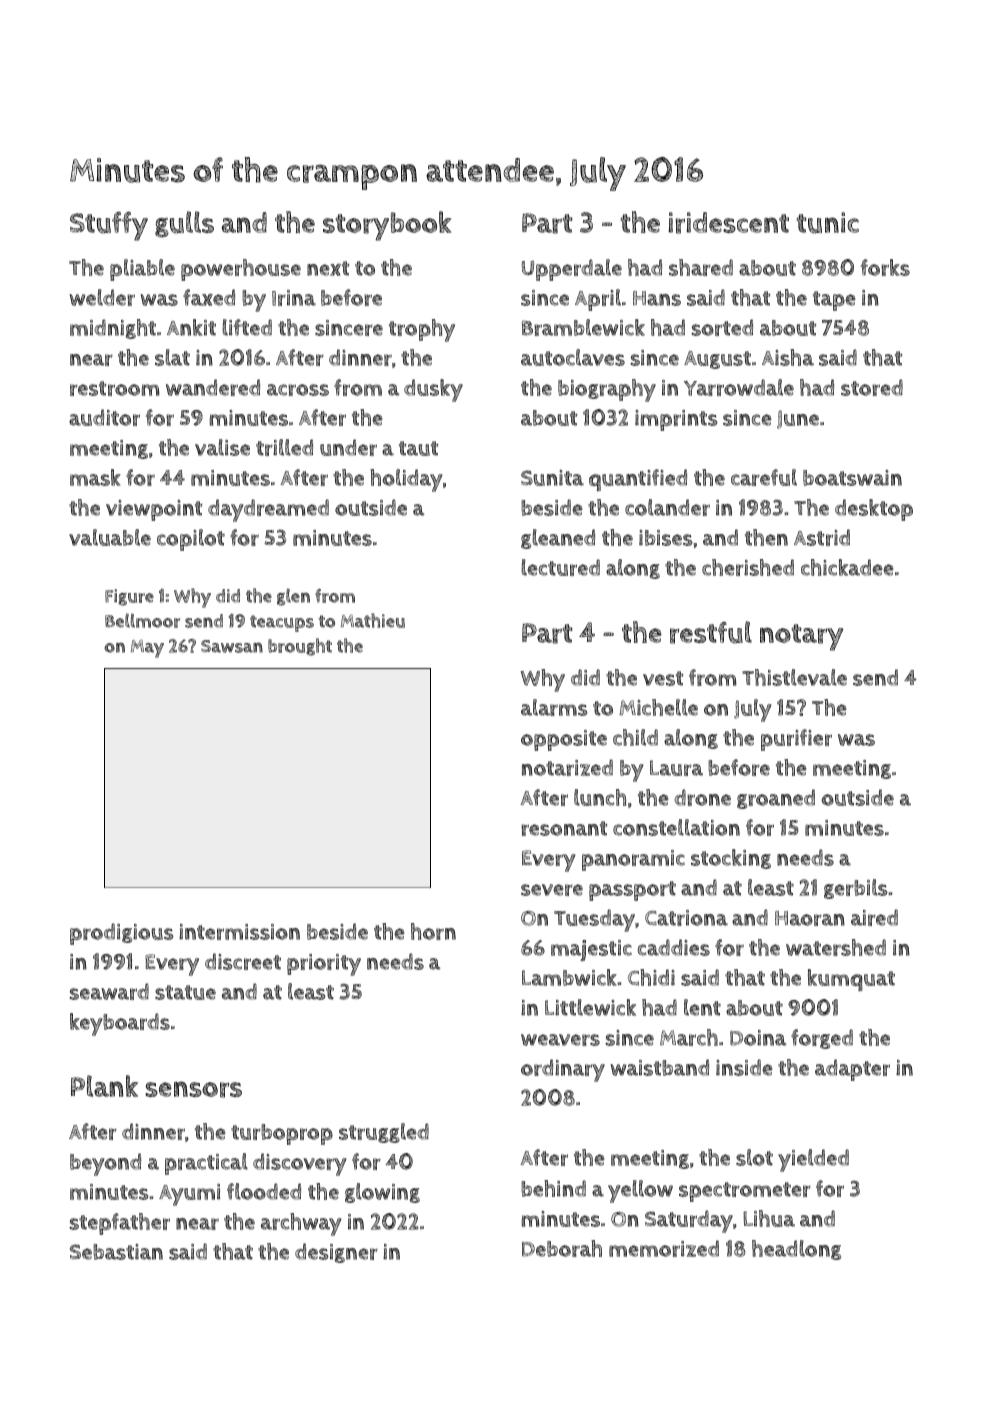 The height and width of the page is (1402, 987). What do you see at coordinates (191, 540) in the page?
I see `copilot` at bounding box center [191, 540].
